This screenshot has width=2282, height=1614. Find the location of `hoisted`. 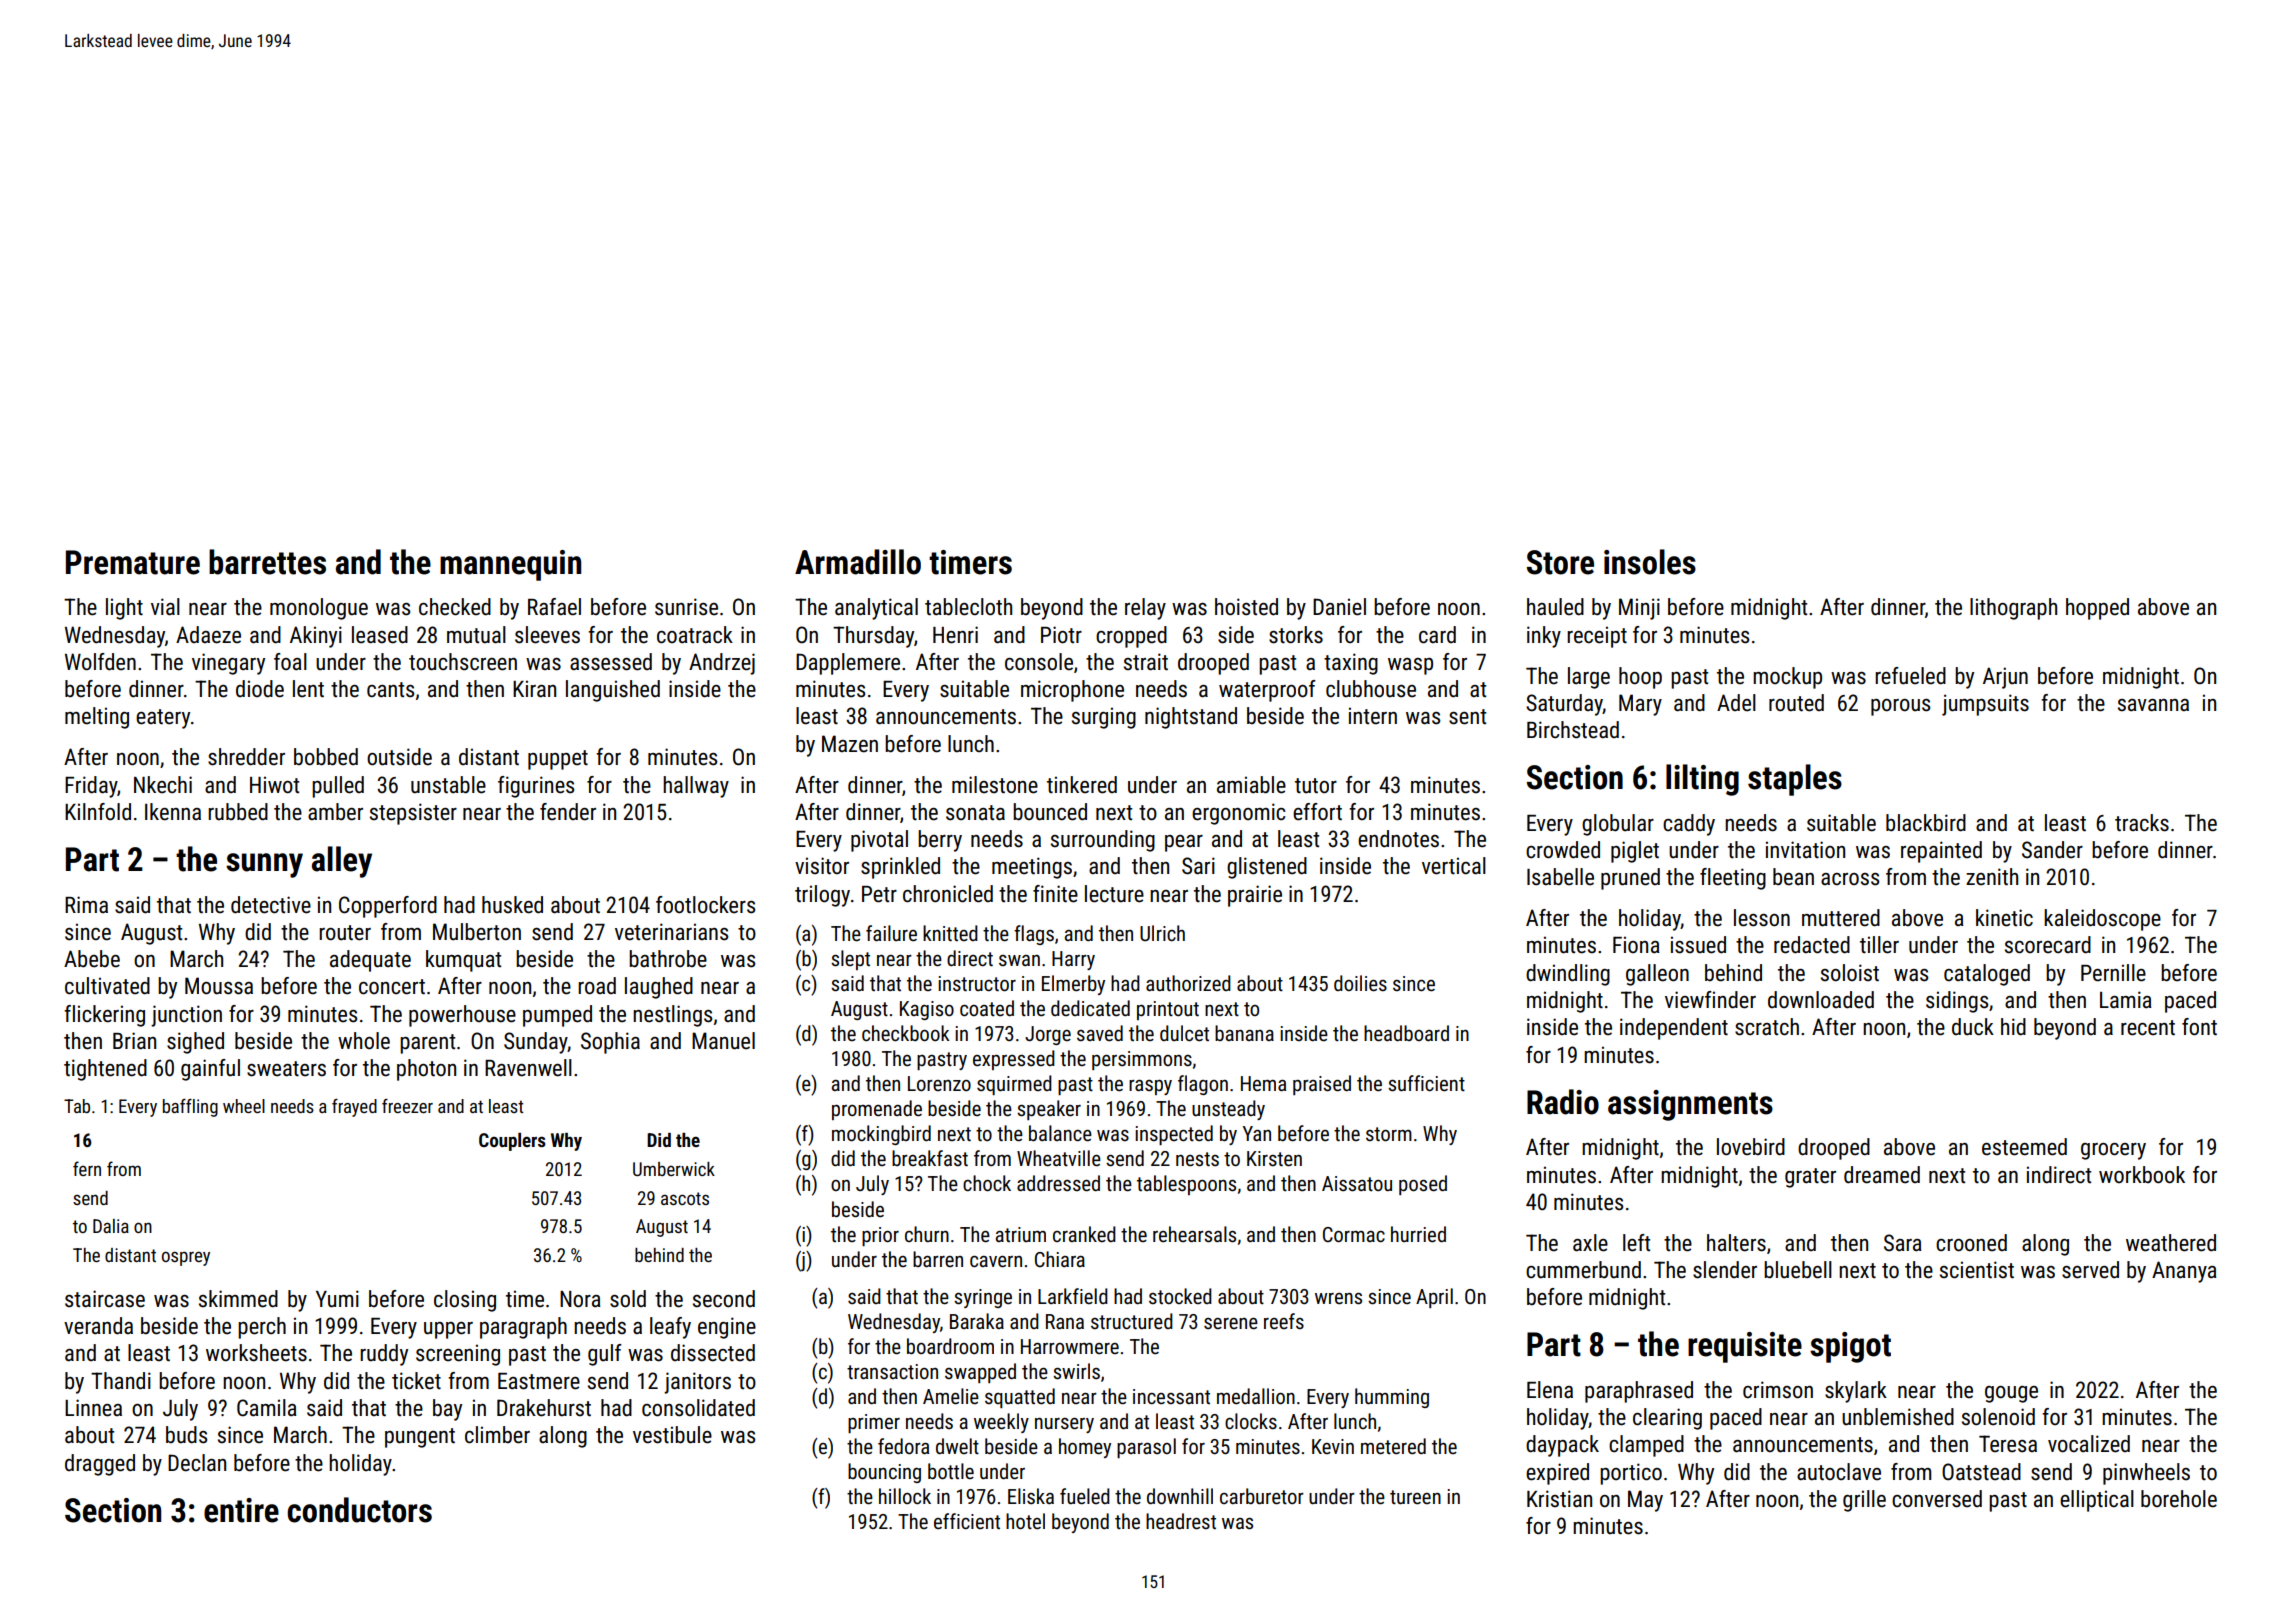

hoisted is located at coordinates (1246, 607).
